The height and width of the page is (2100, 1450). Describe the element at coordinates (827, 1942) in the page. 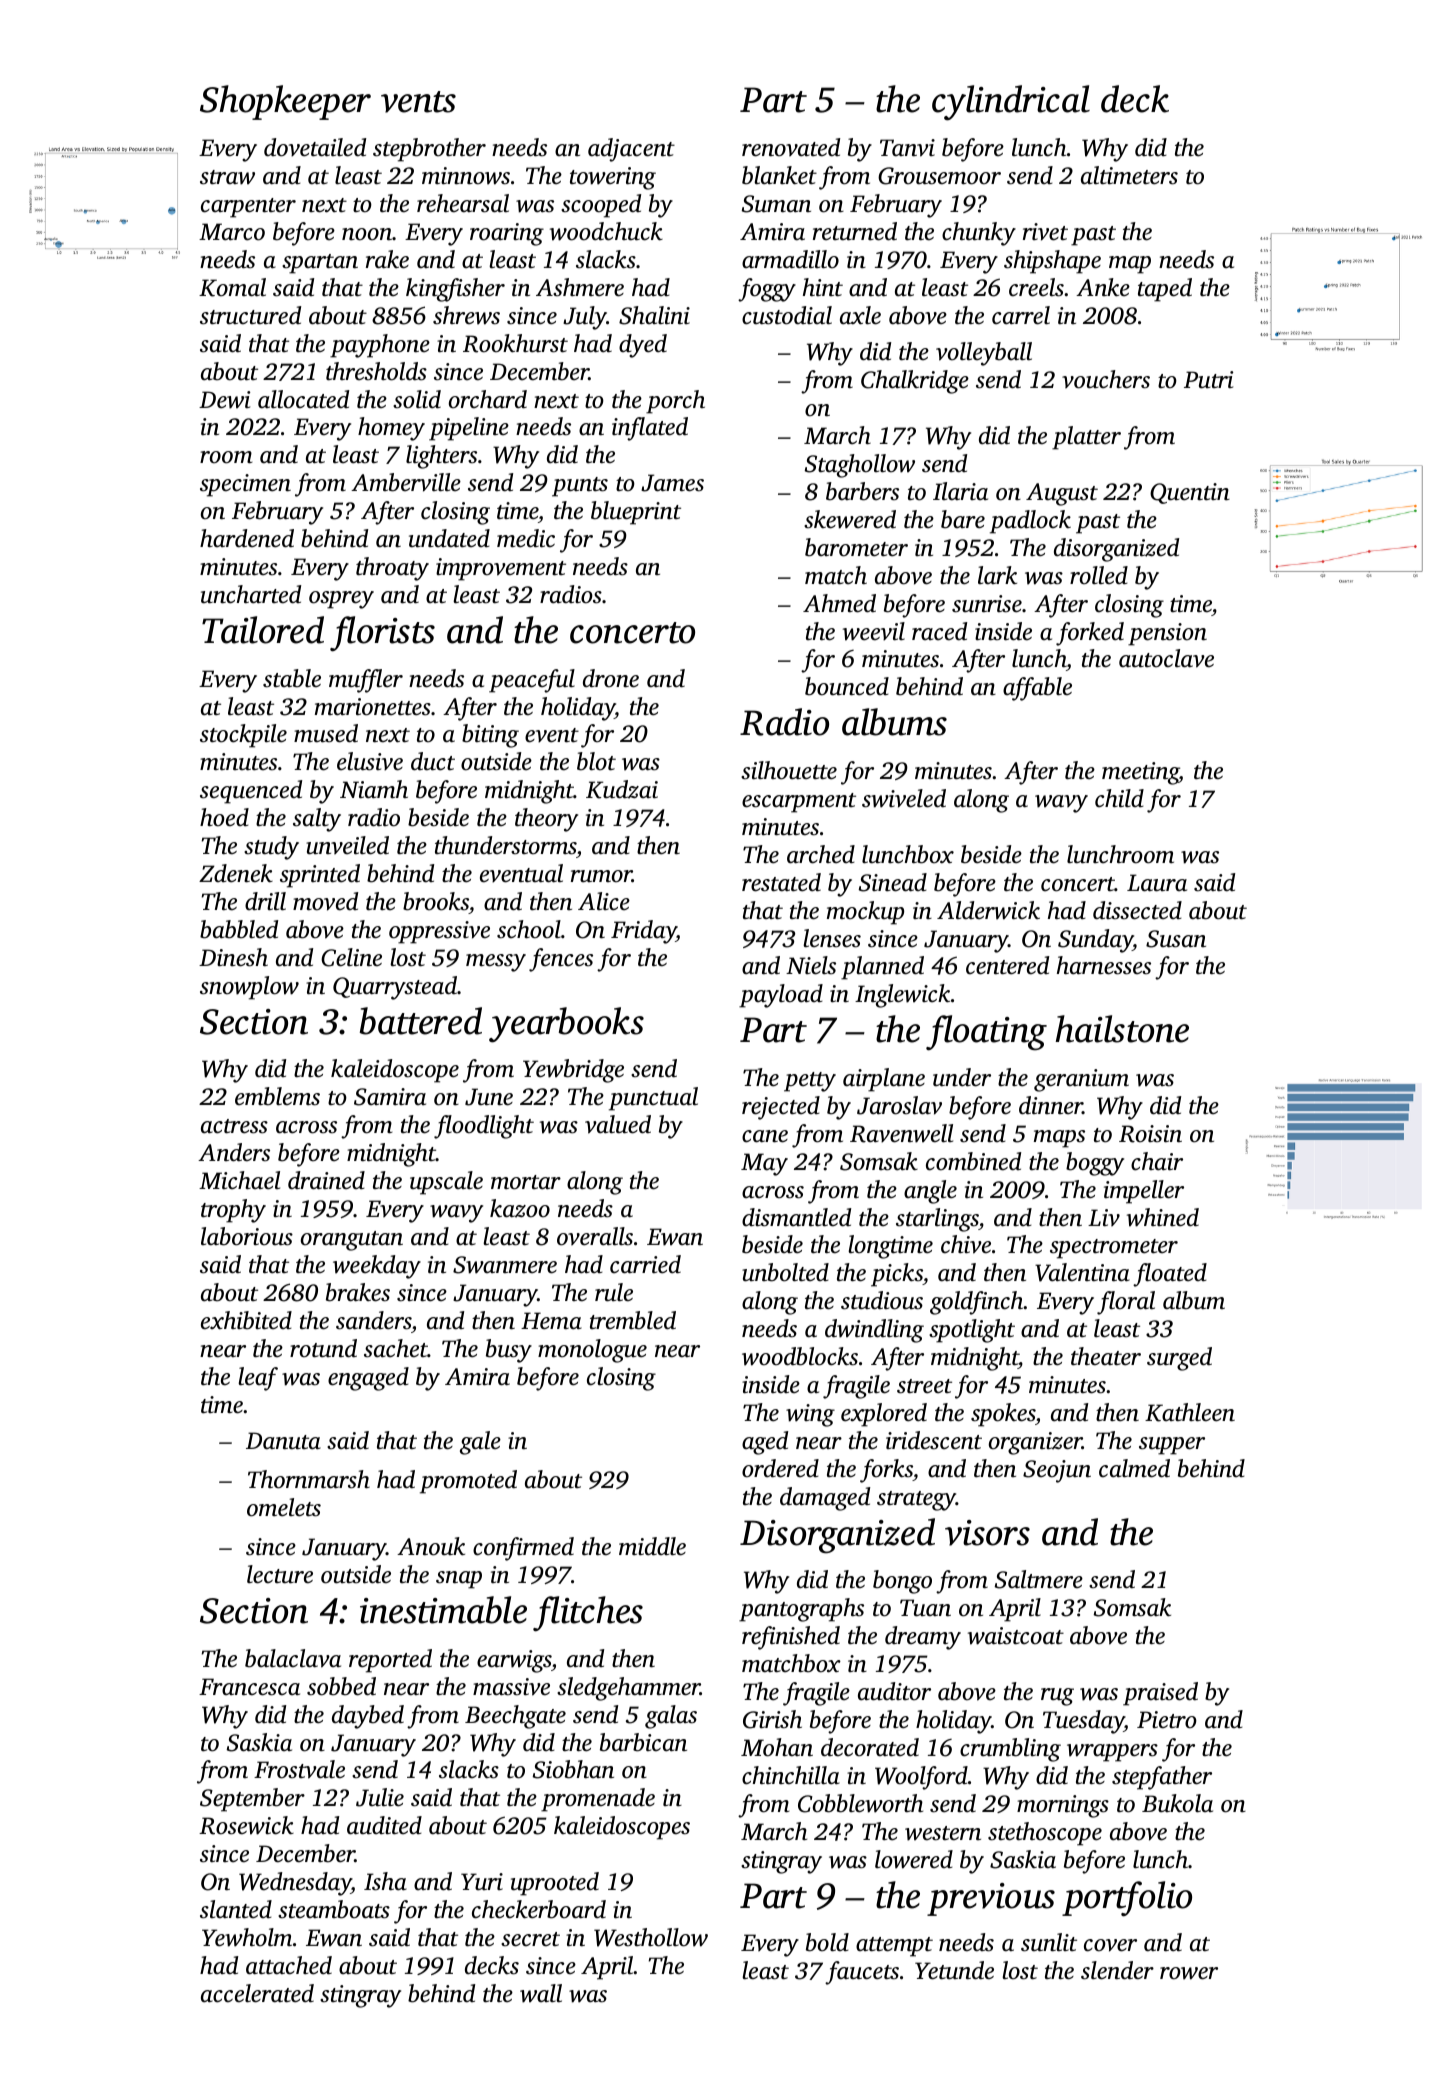

I see `bold` at that location.
